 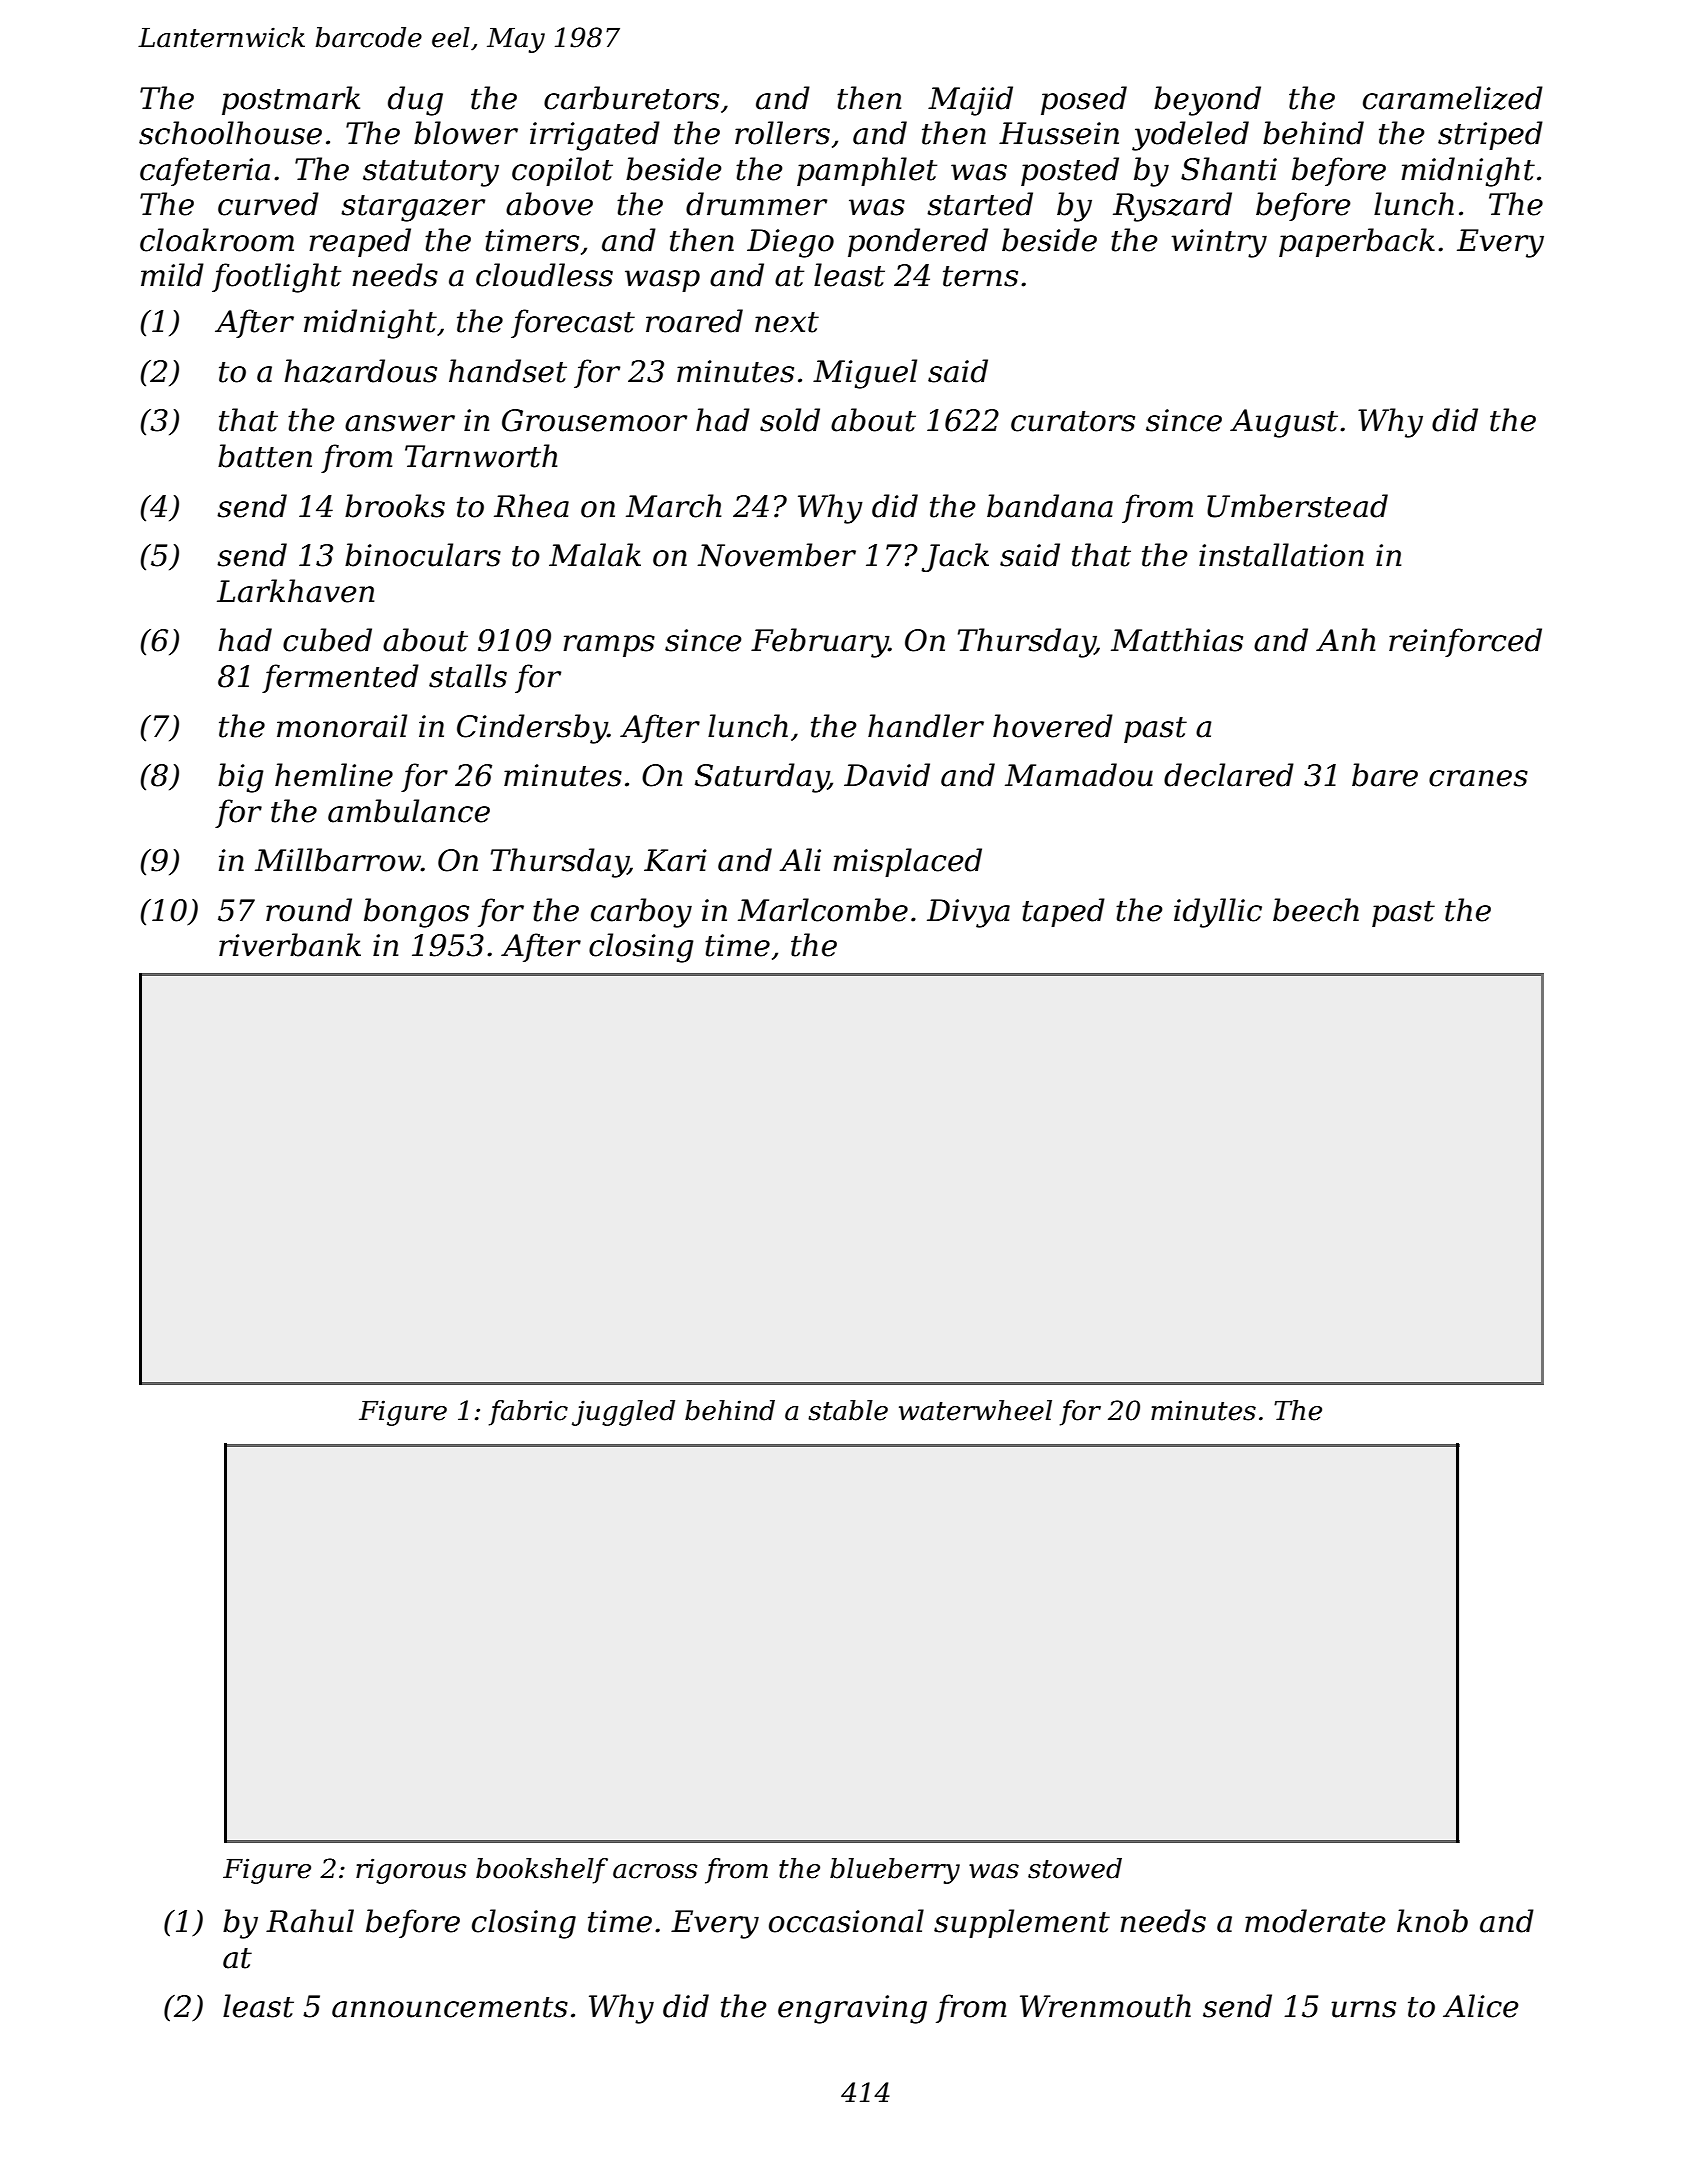 What do you see at coordinates (1453, 98) in the screenshot?
I see `caramelized` at bounding box center [1453, 98].
